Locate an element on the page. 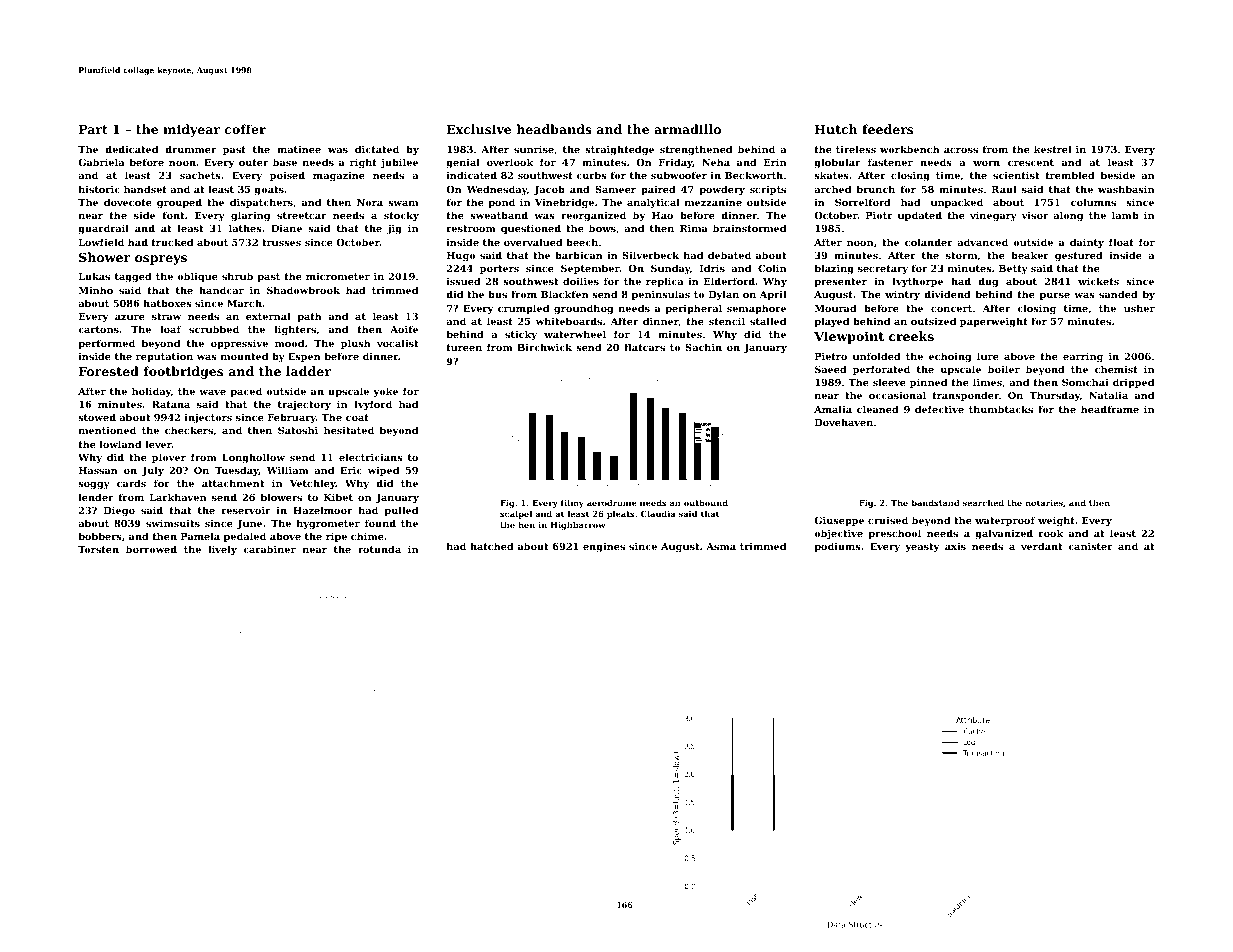  trucked is located at coordinates (172, 242).
